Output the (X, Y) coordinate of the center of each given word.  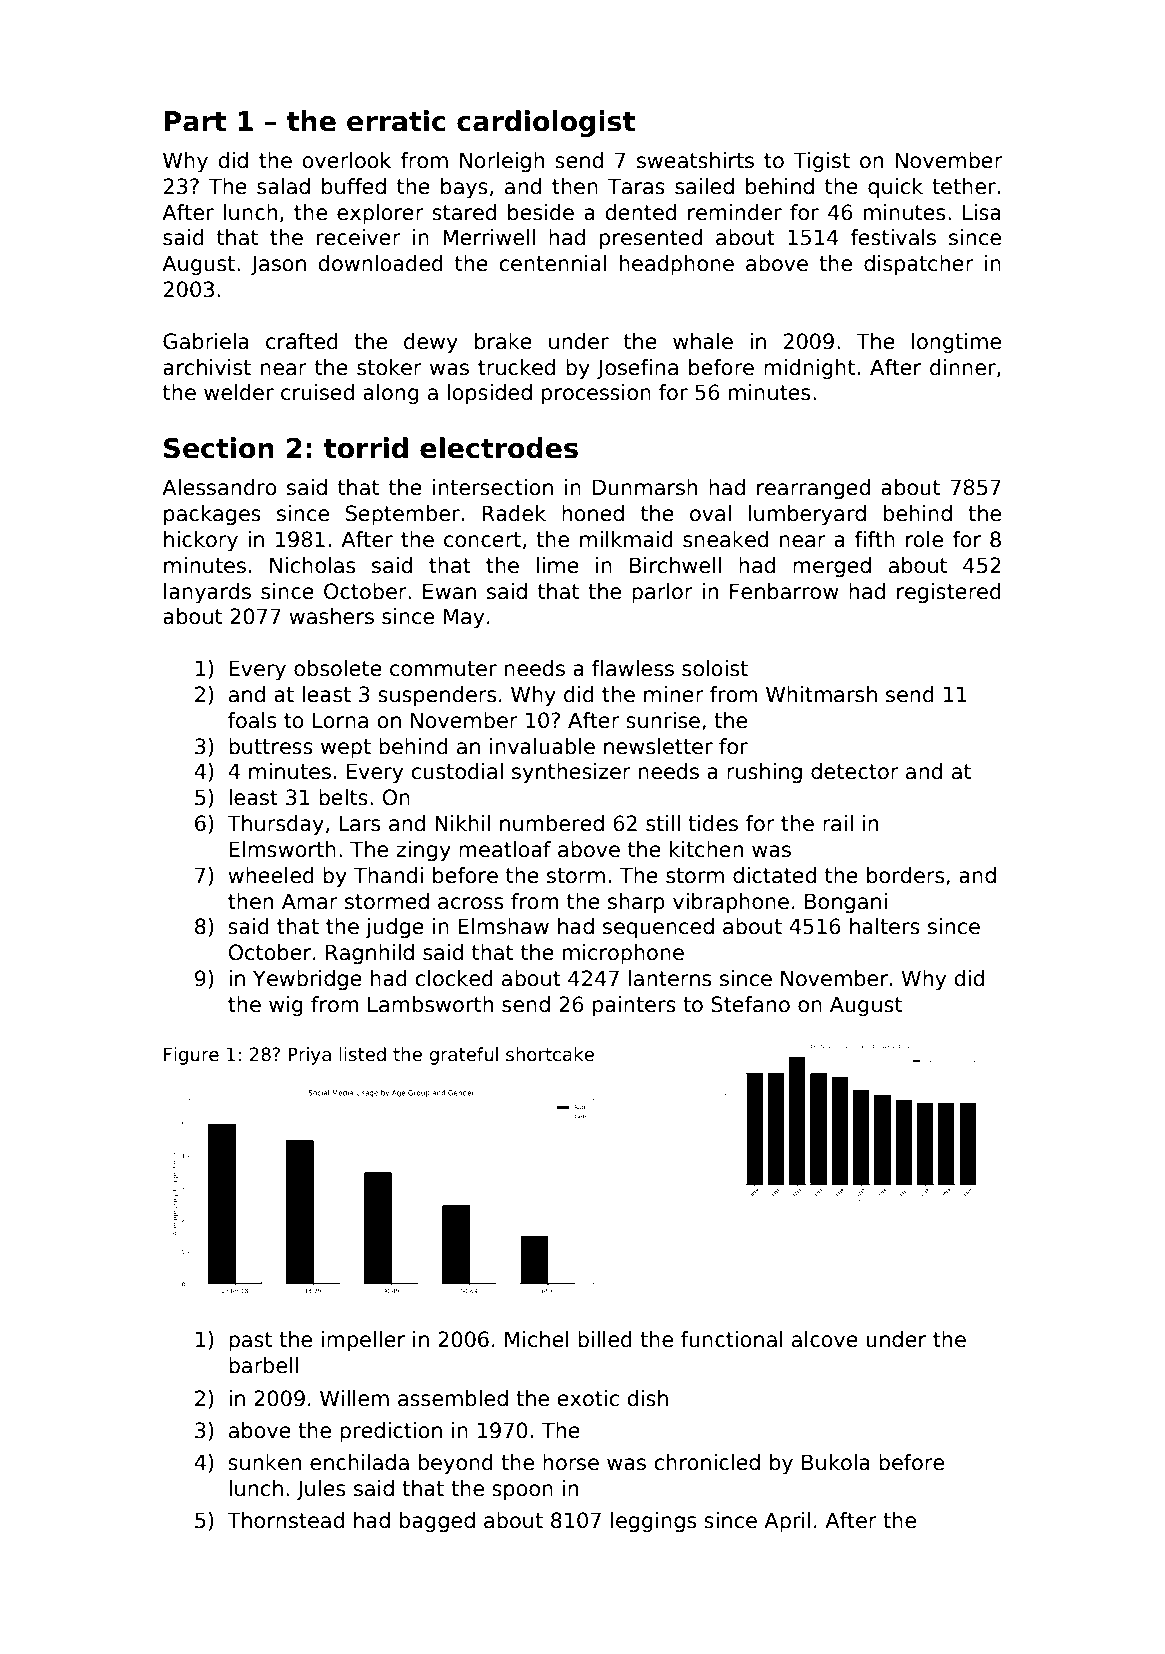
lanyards (207, 593)
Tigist (821, 162)
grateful (463, 1056)
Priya (309, 1056)
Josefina (637, 369)
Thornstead (285, 1520)
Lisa (982, 212)
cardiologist (546, 123)
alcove (825, 1339)
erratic (396, 121)
